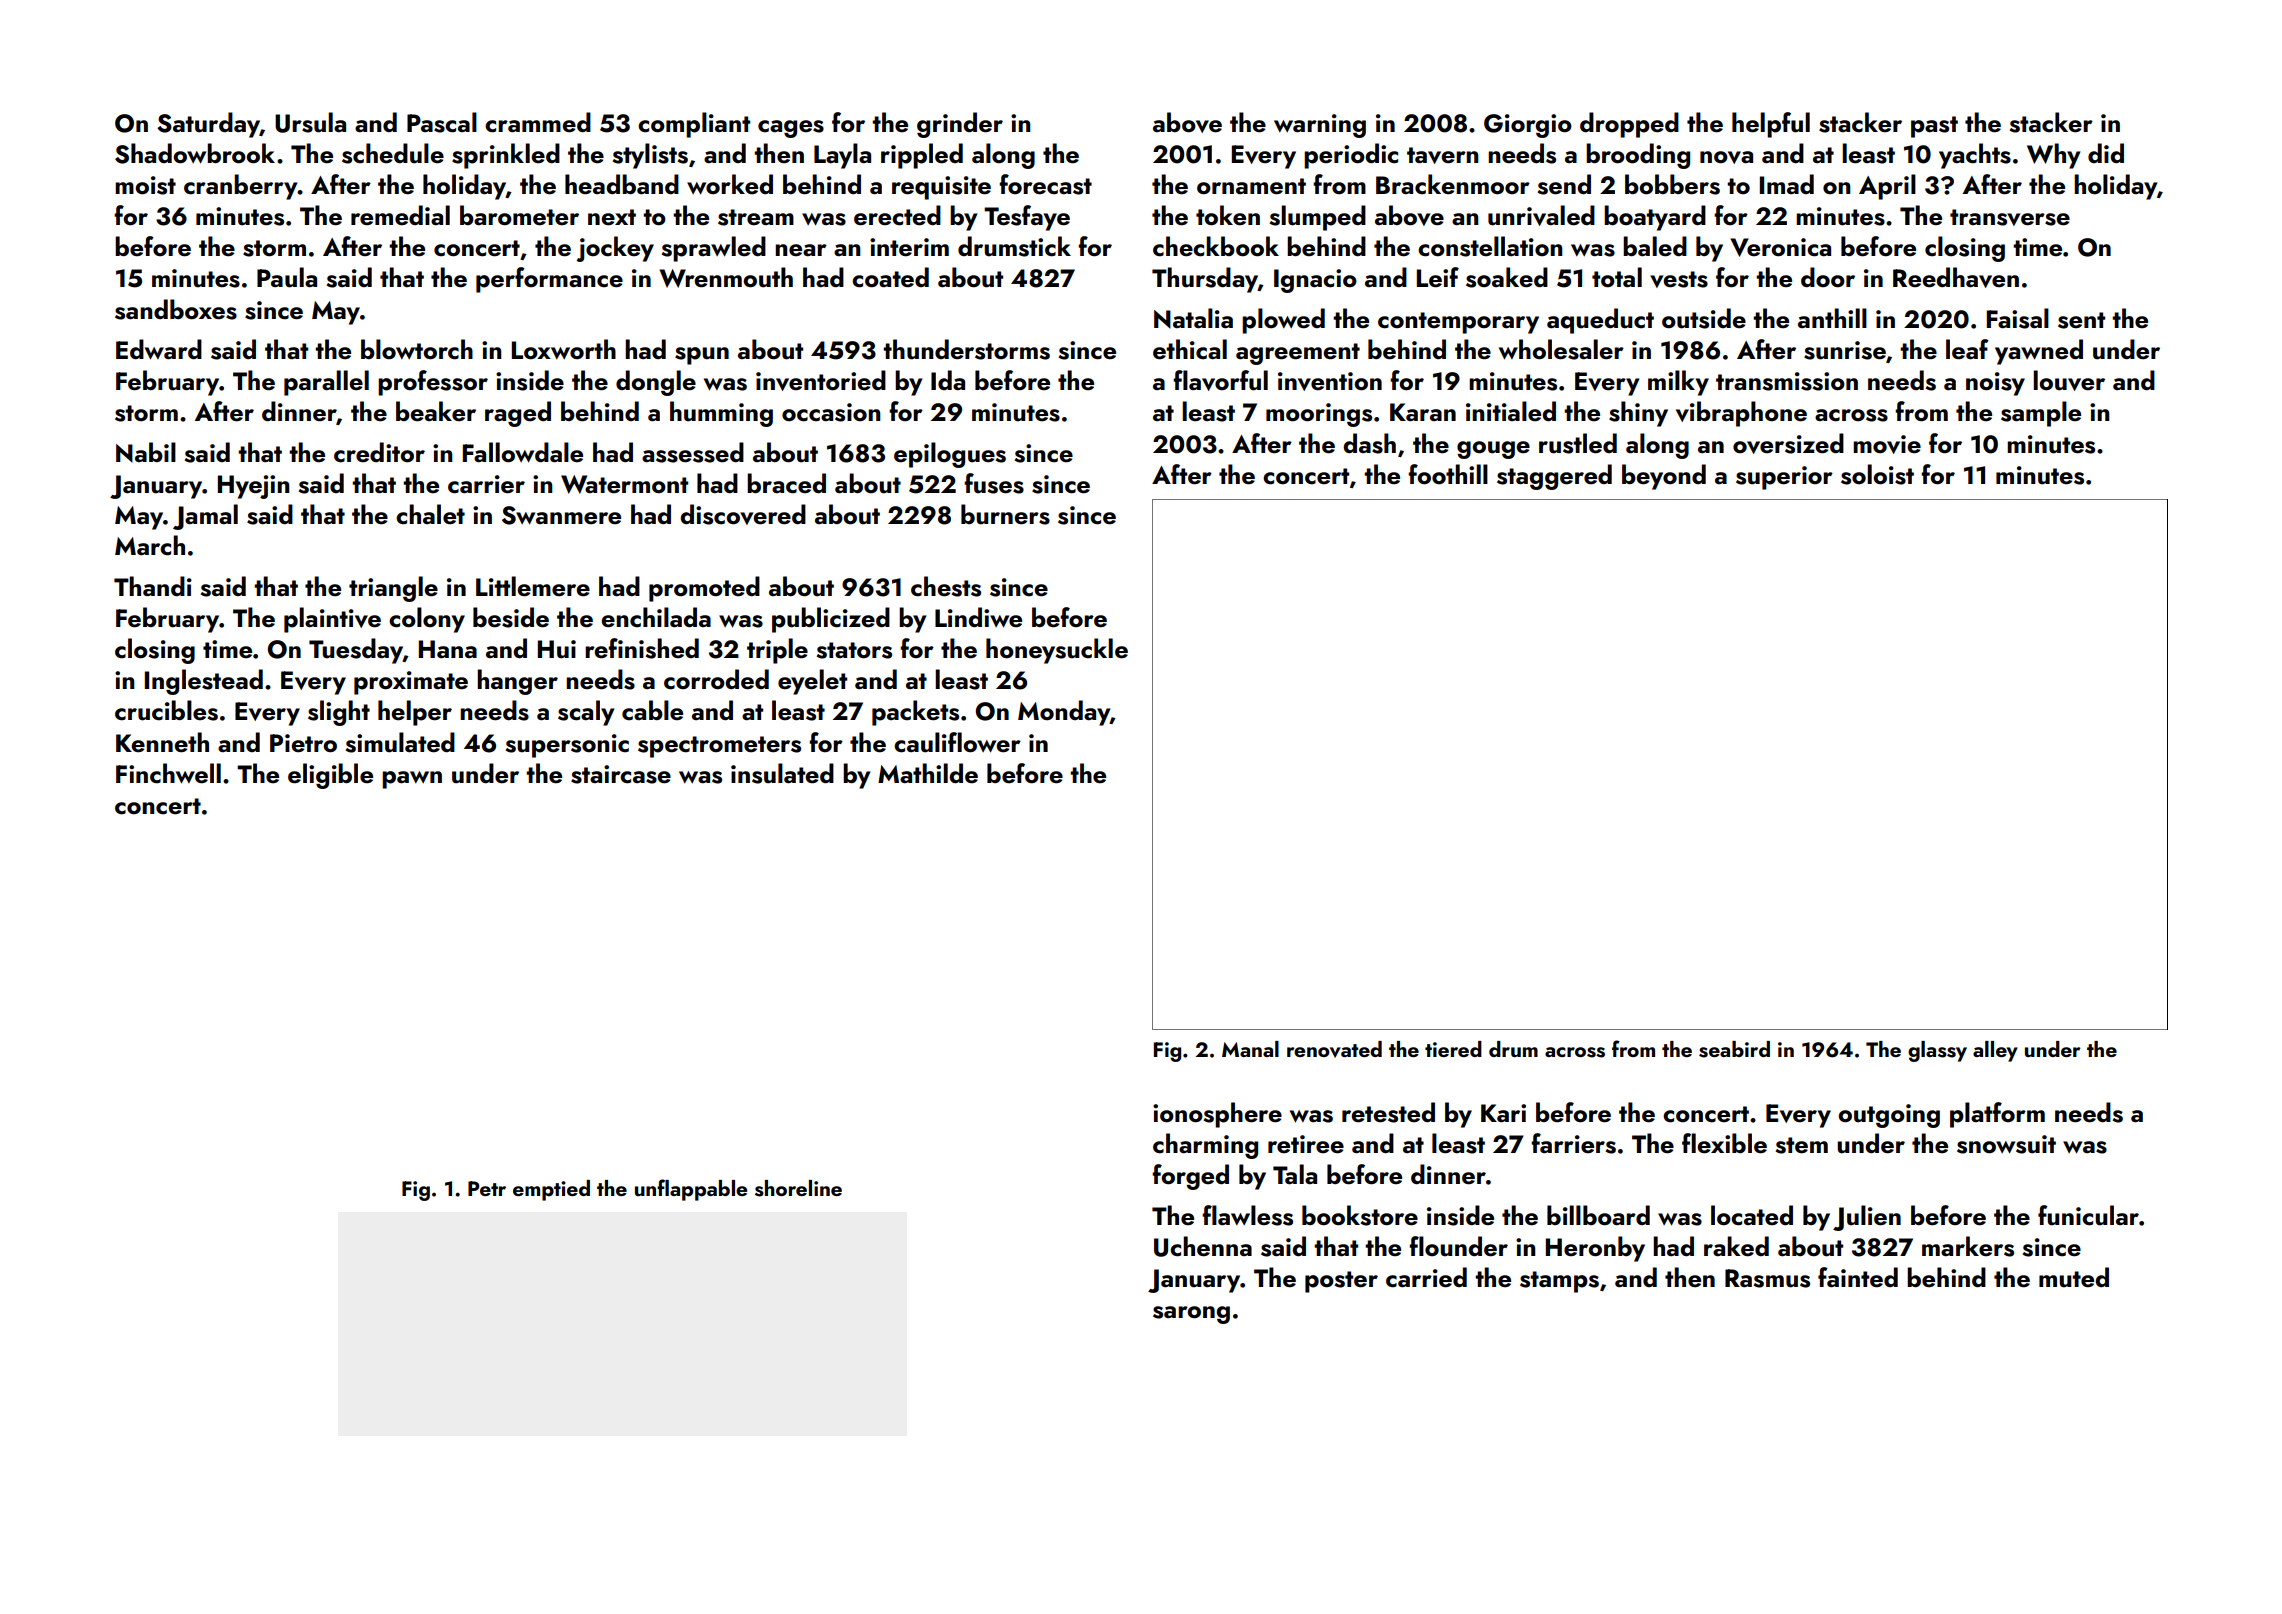 Image resolution: width=2282 pixels, height=1614 pixels. I want to click on past, so click(1934, 127).
